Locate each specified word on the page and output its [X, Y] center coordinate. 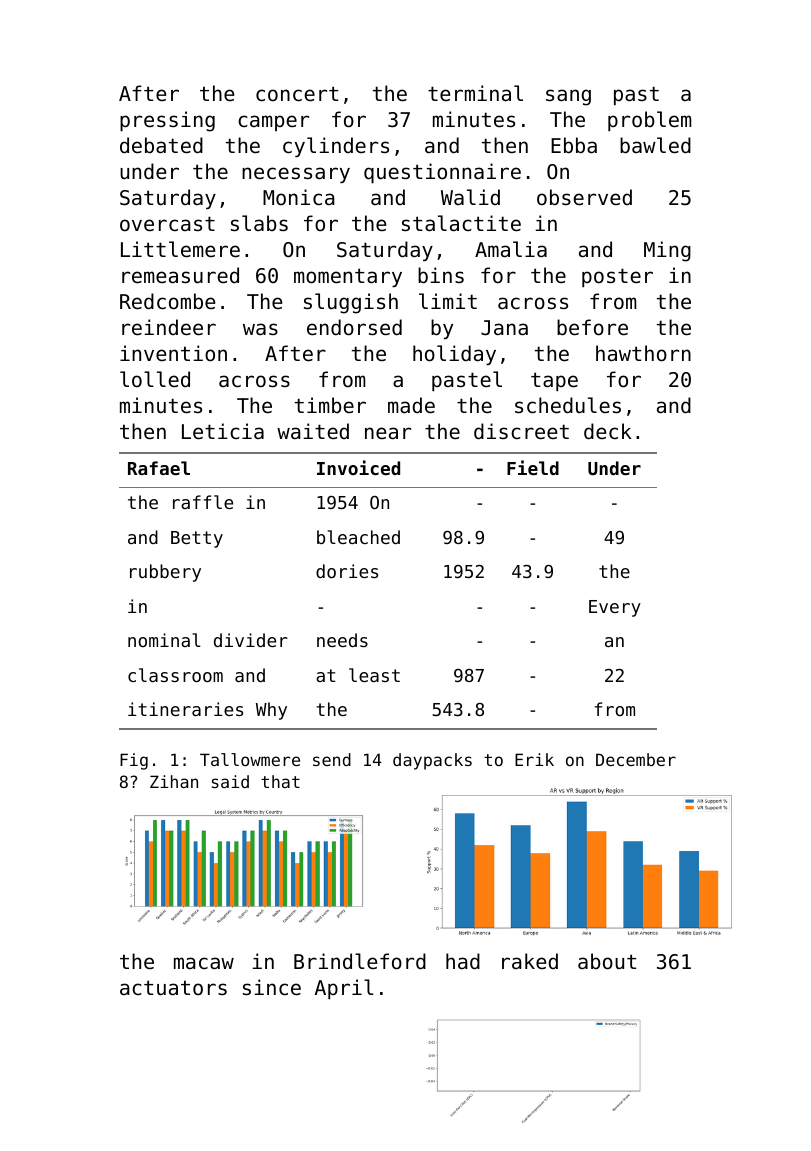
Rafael [159, 468]
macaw [204, 963]
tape [554, 381]
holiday [454, 355]
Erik [534, 759]
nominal [164, 640]
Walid [470, 197]
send [332, 759]
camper [273, 123]
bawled [655, 145]
